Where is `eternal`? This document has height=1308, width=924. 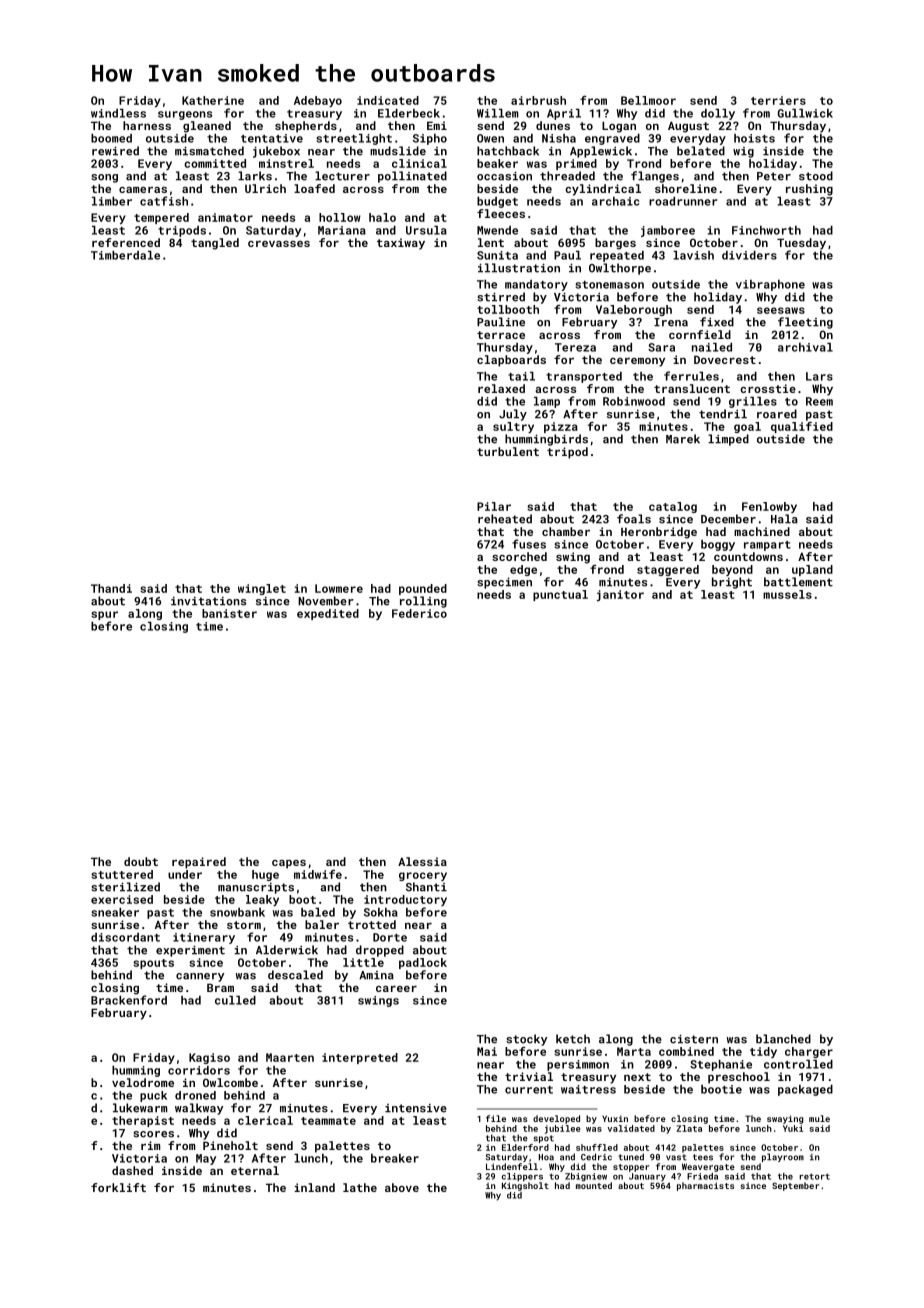 eternal is located at coordinates (255, 1170).
